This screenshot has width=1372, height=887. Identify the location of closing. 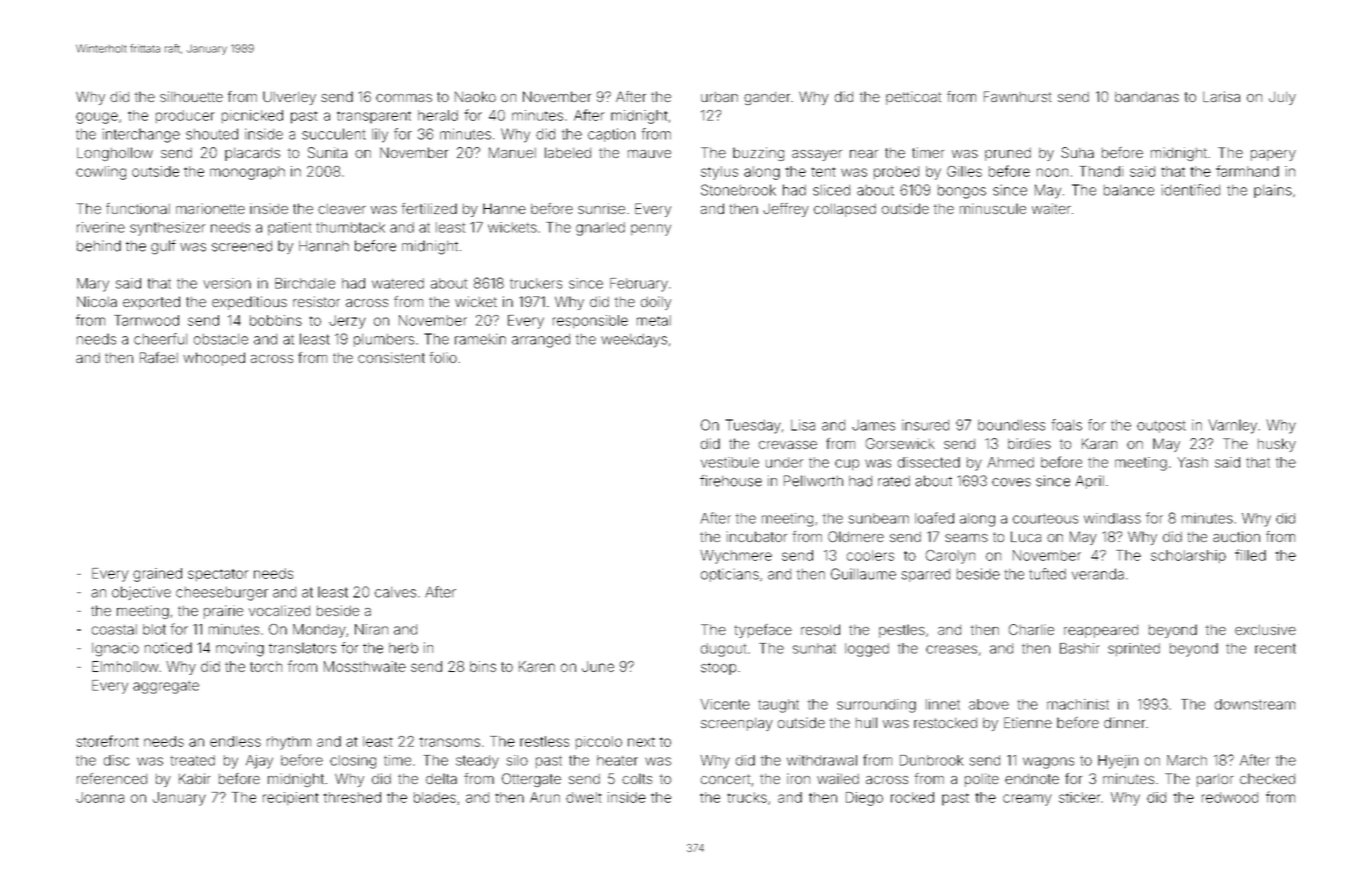
(353, 762).
